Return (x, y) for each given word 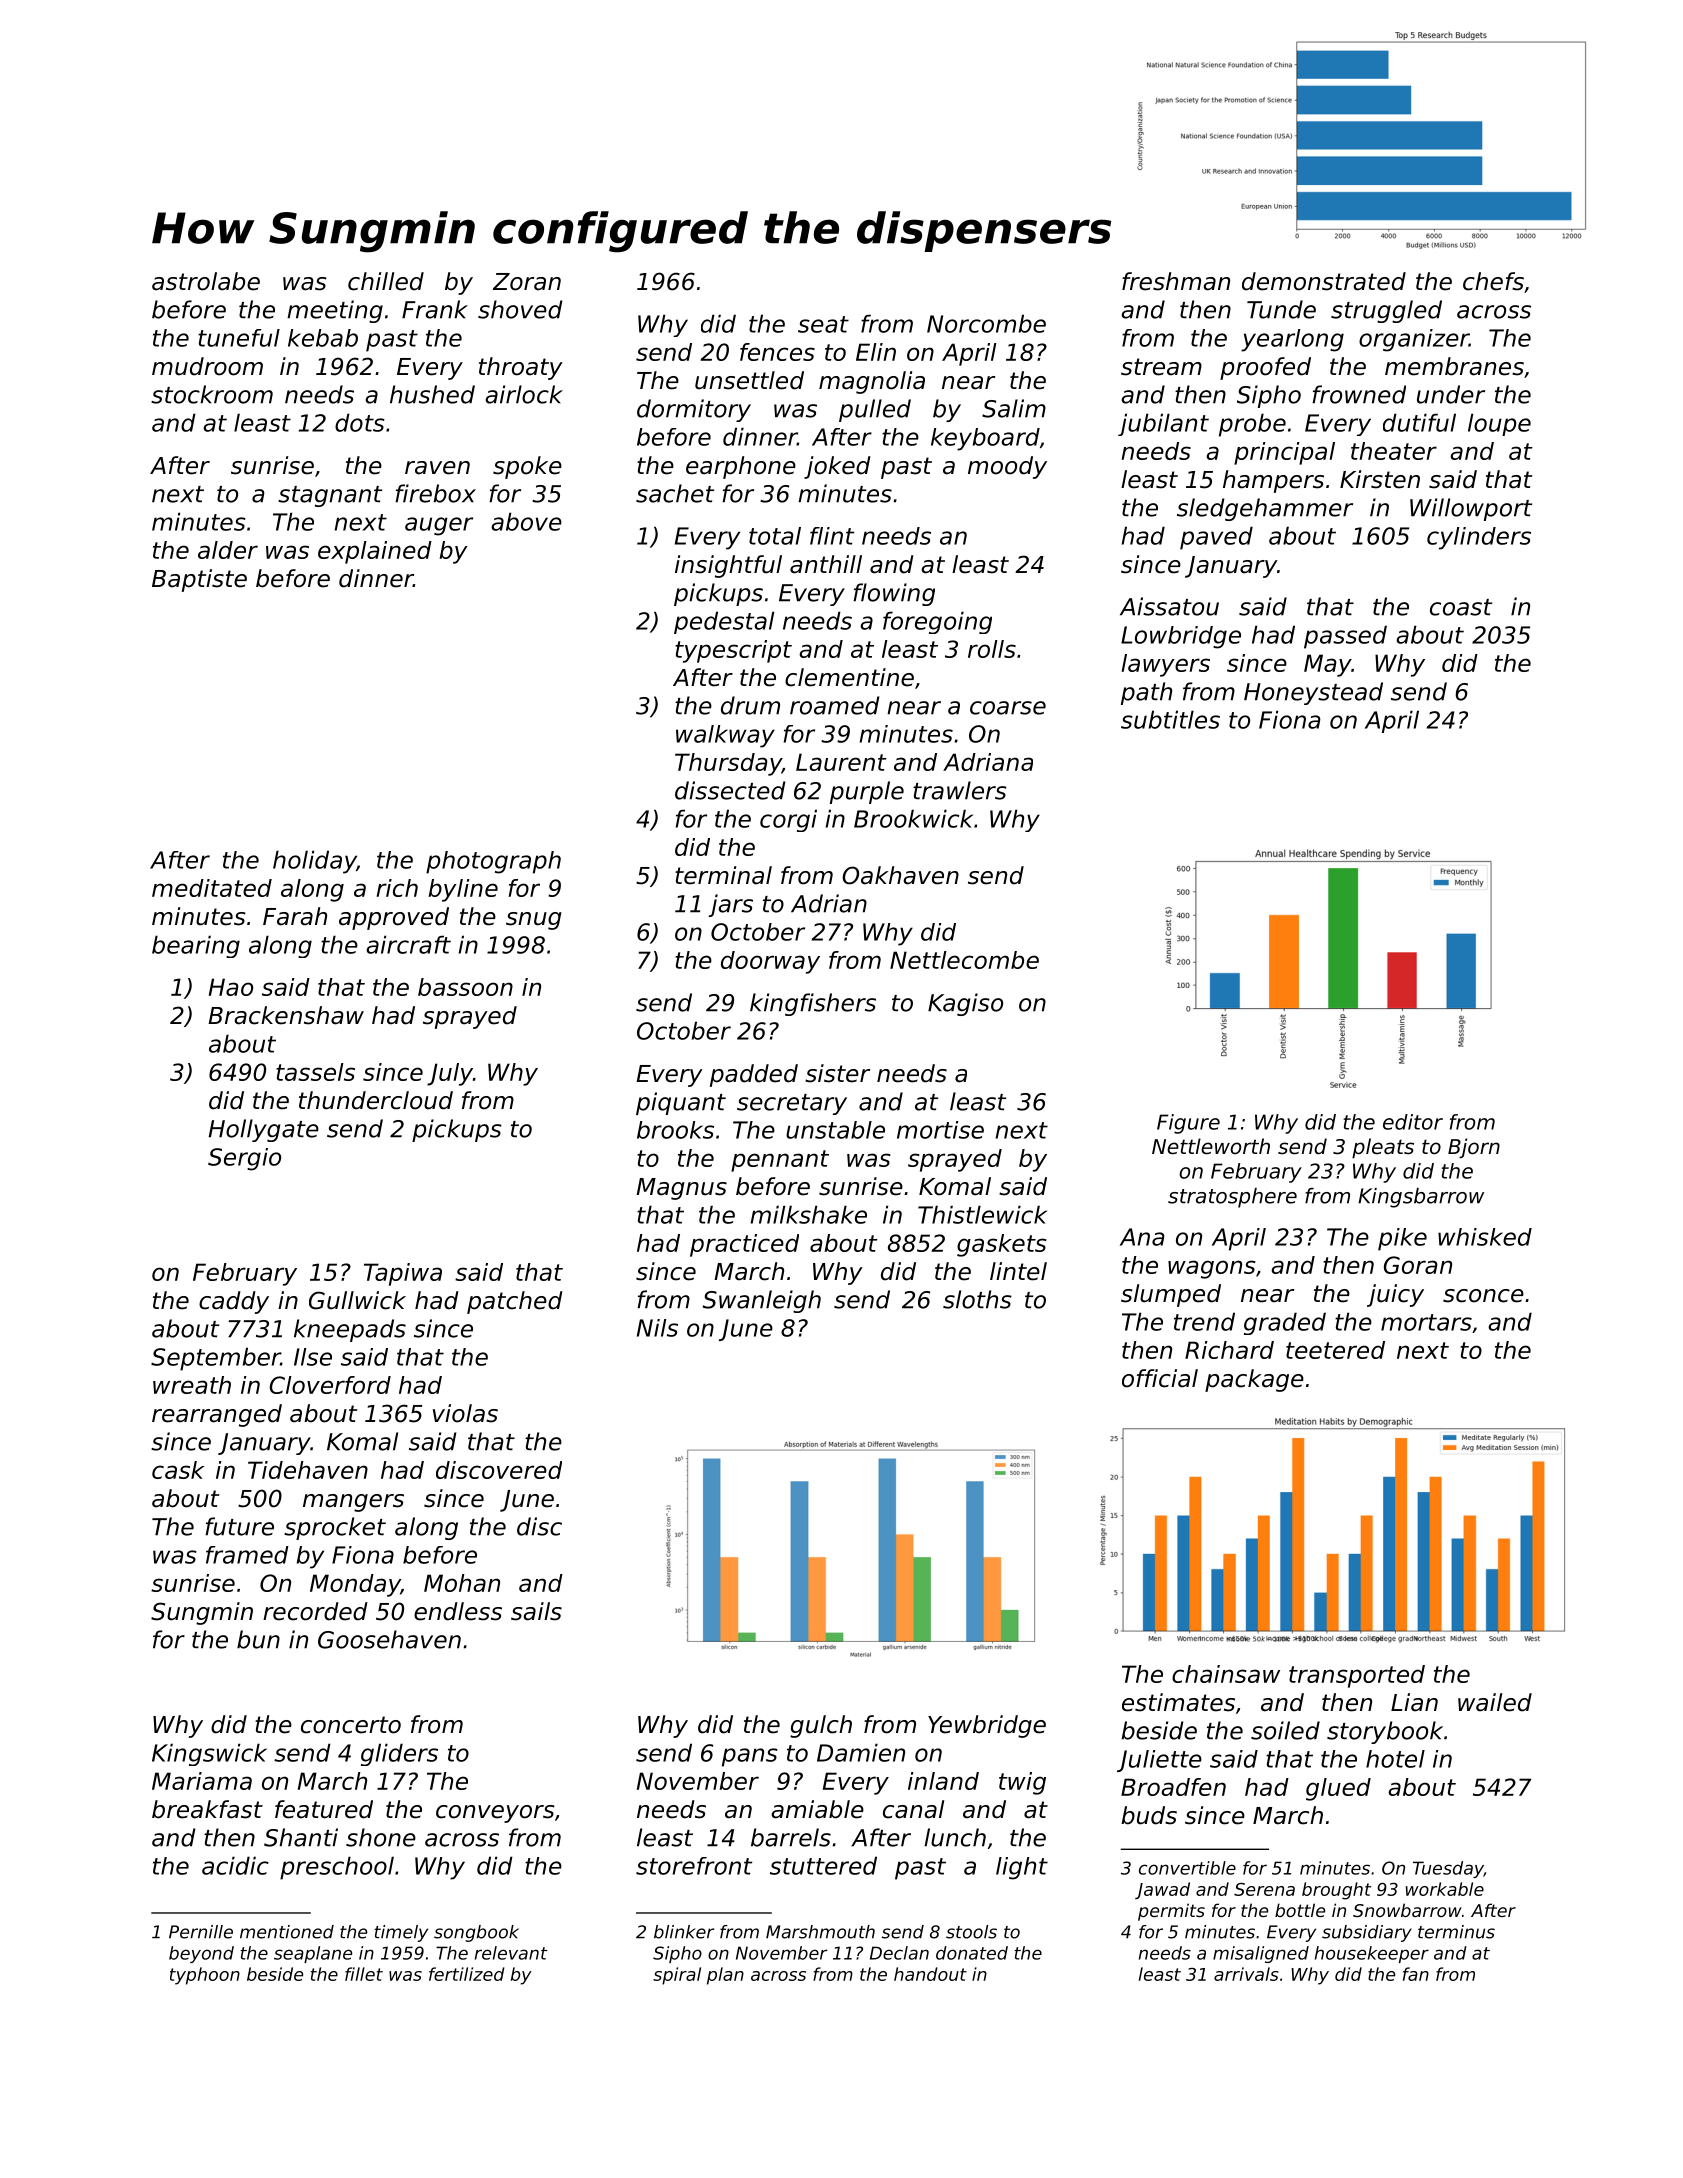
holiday (315, 862)
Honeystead (1313, 693)
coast (1461, 607)
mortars (1426, 1322)
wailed (1495, 1702)
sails (536, 1611)
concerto (351, 1725)
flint (832, 536)
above (526, 521)
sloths (977, 1299)
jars (730, 905)
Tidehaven (308, 1470)
